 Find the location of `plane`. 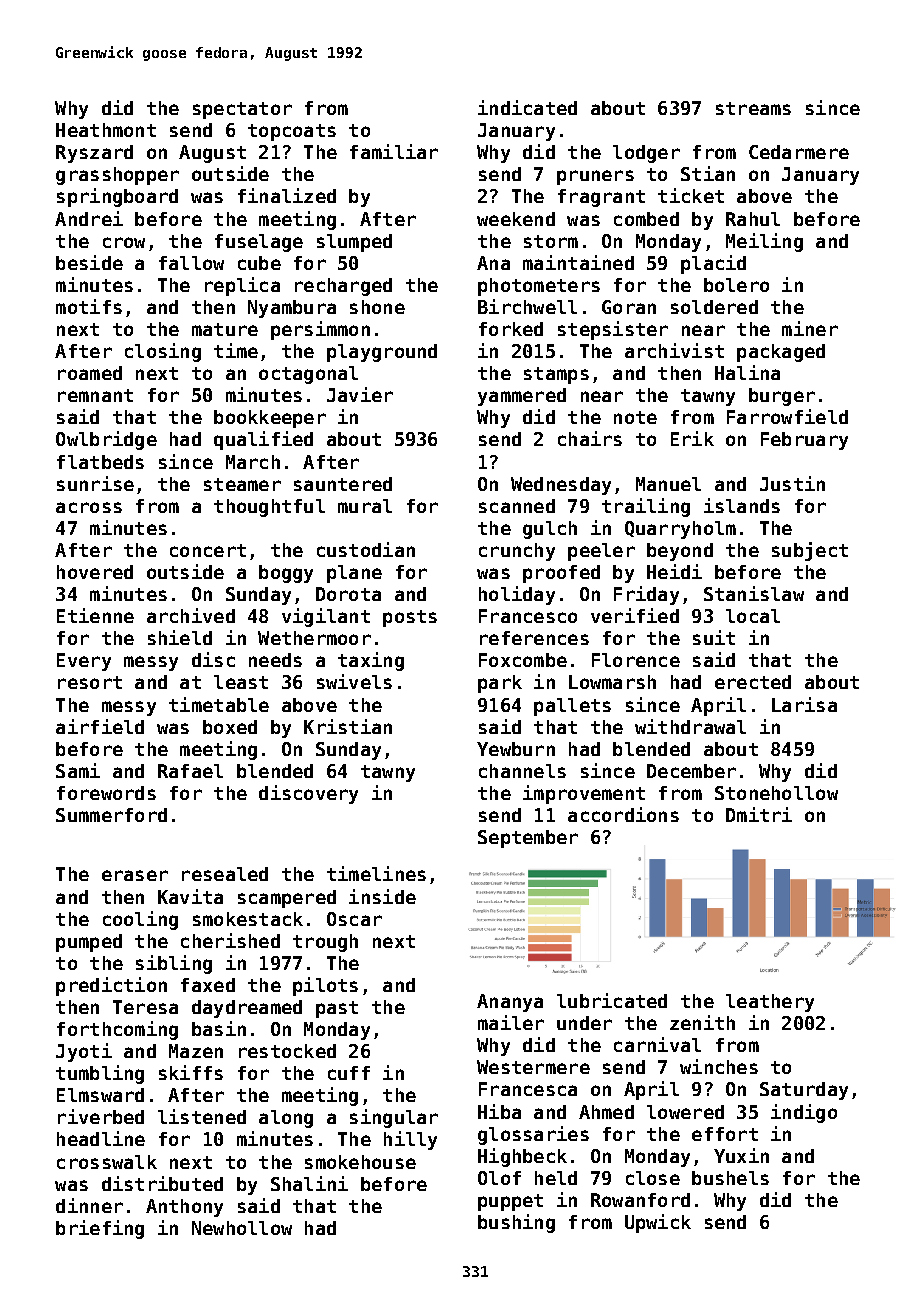

plane is located at coordinates (354, 574).
